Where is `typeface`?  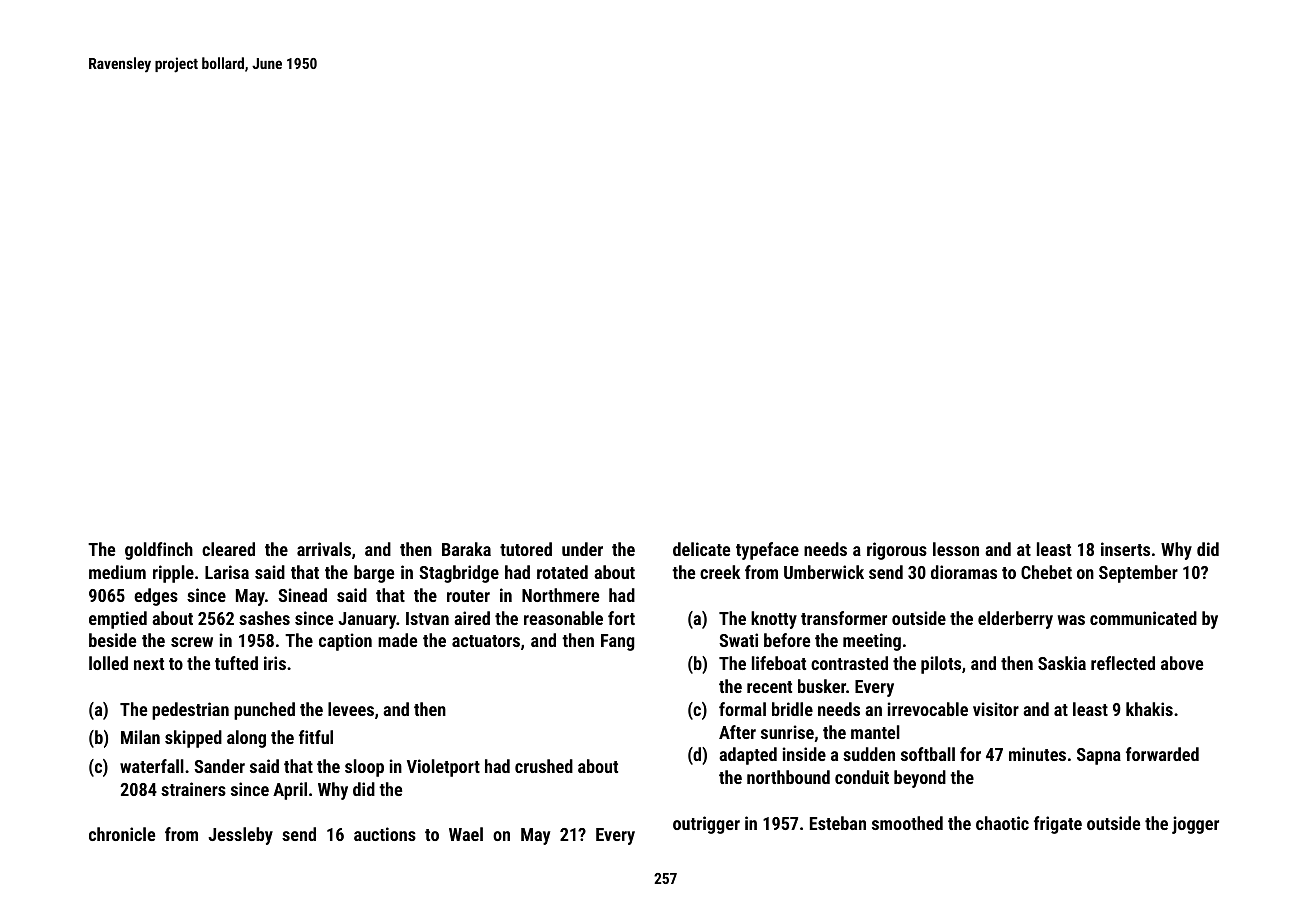 typeface is located at coordinates (767, 551).
